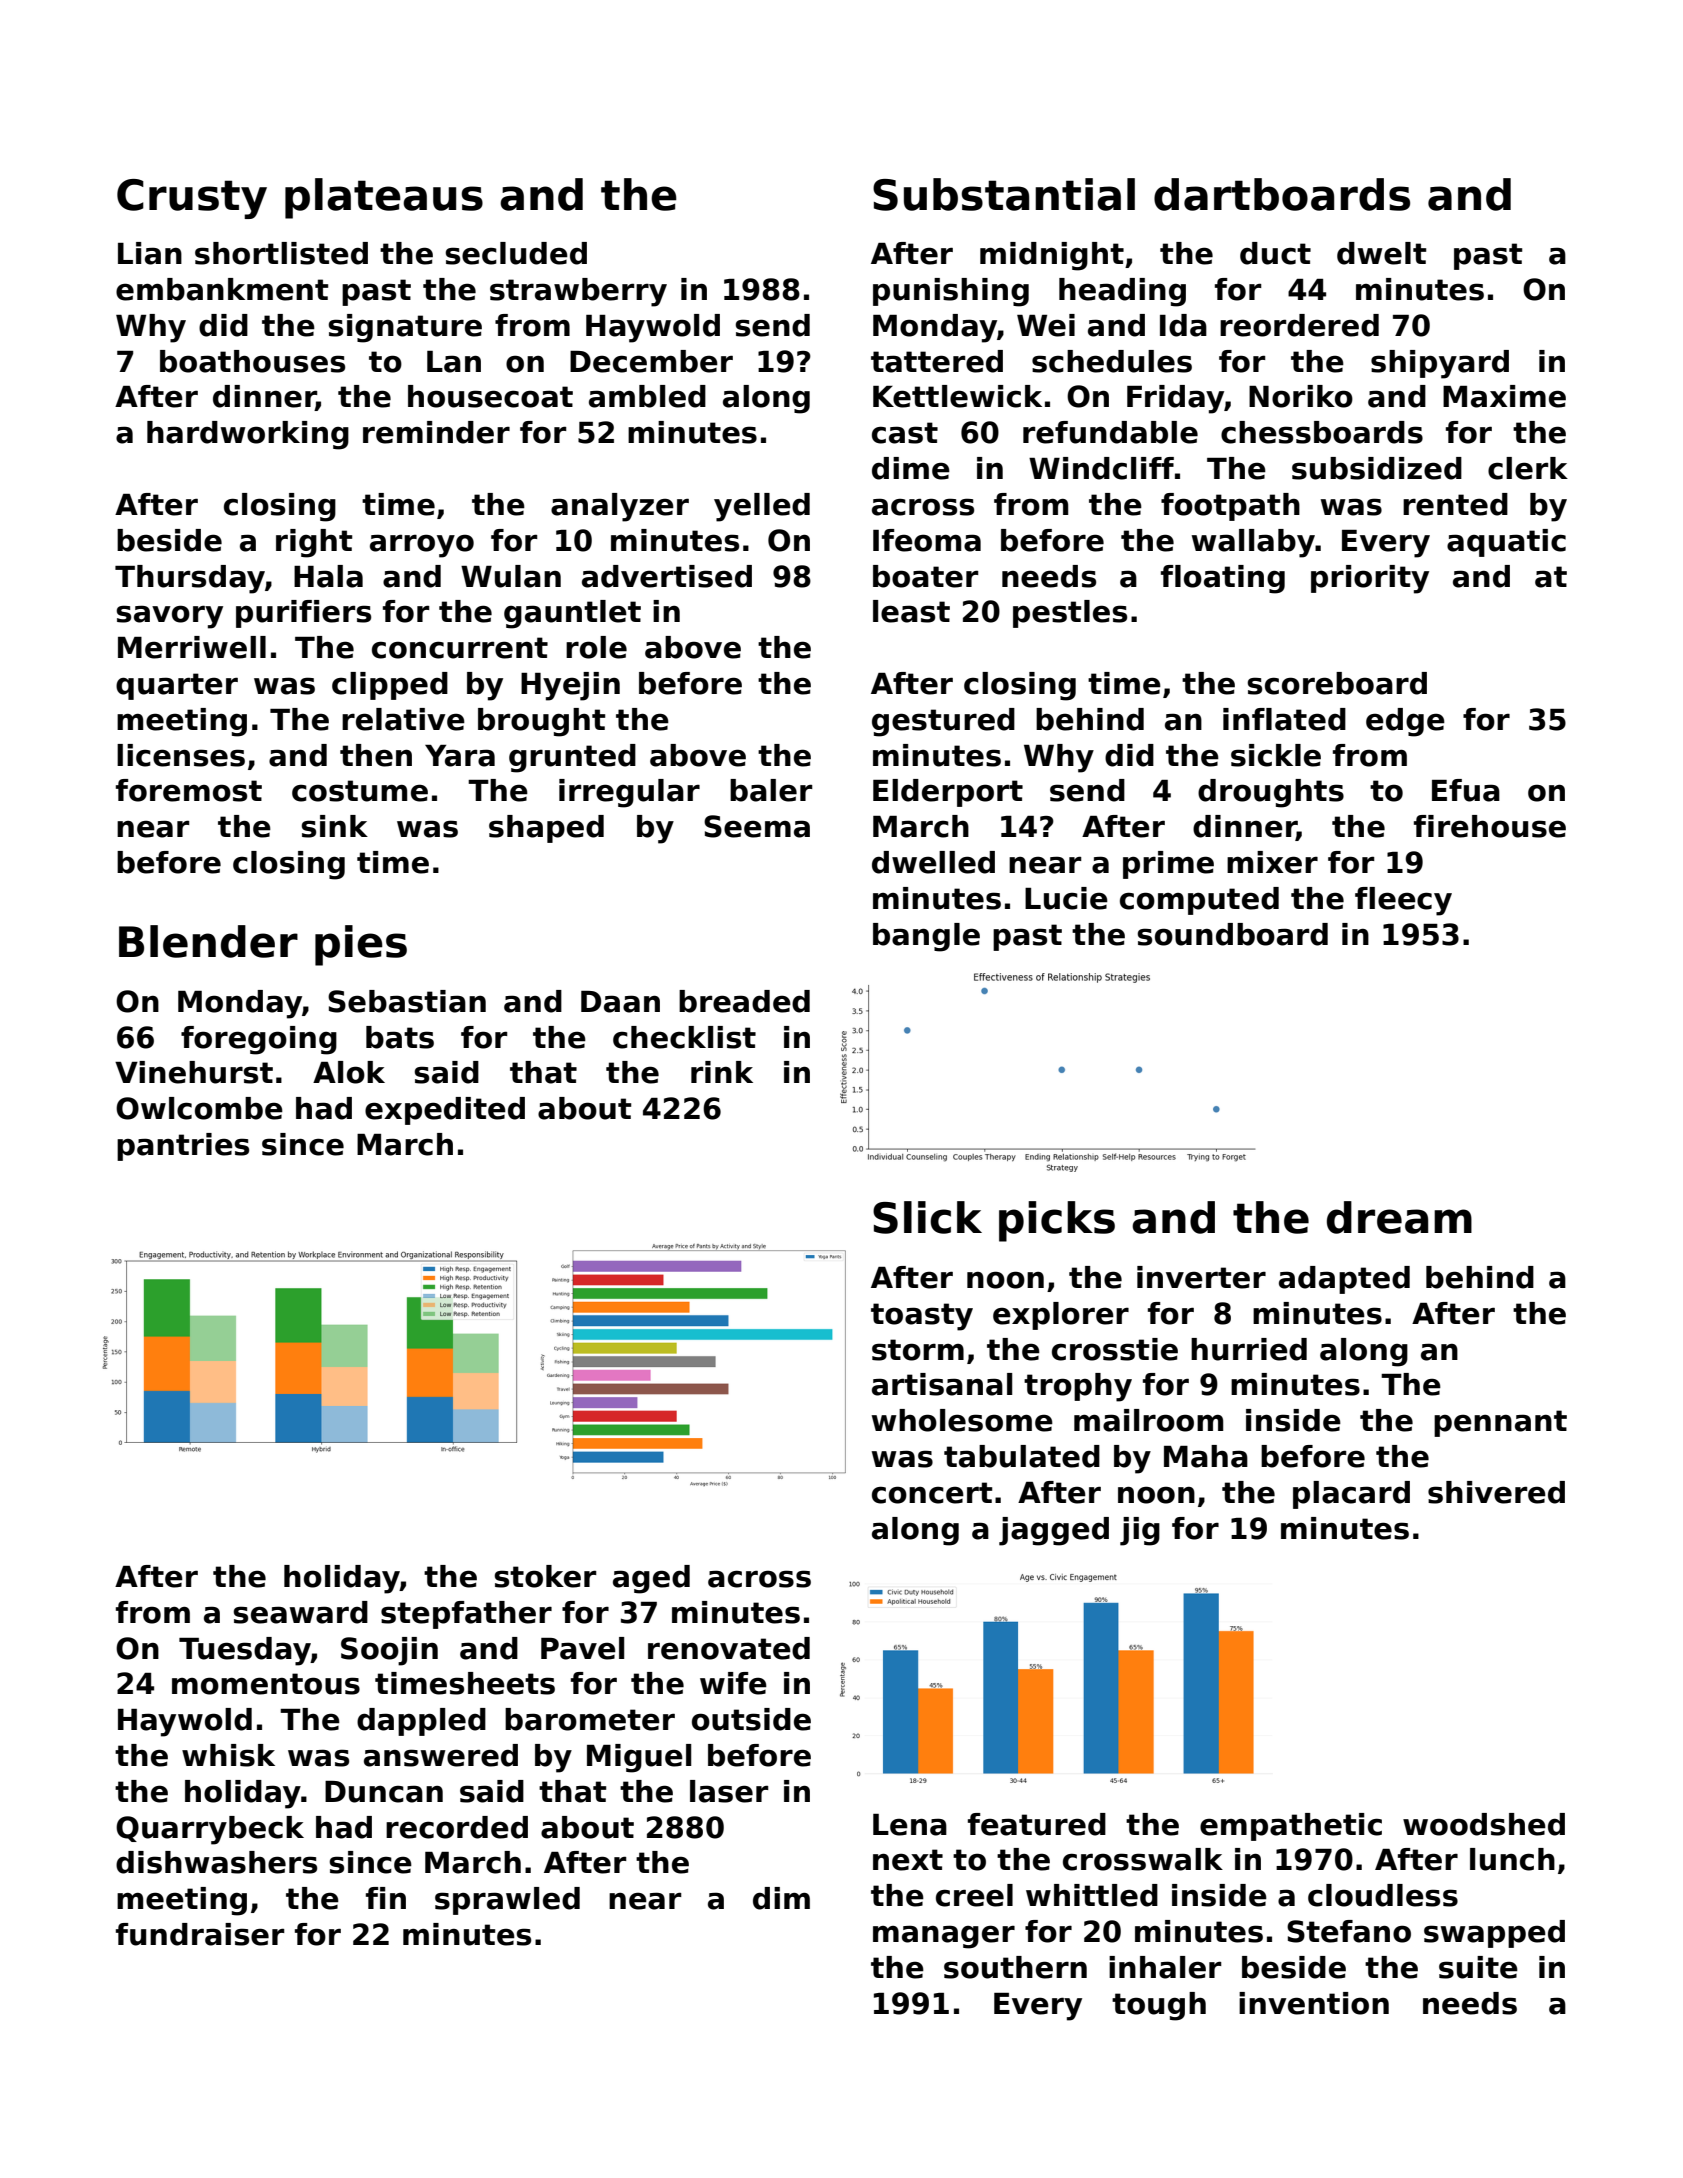  What do you see at coordinates (578, 292) in the screenshot?
I see `strawberry` at bounding box center [578, 292].
